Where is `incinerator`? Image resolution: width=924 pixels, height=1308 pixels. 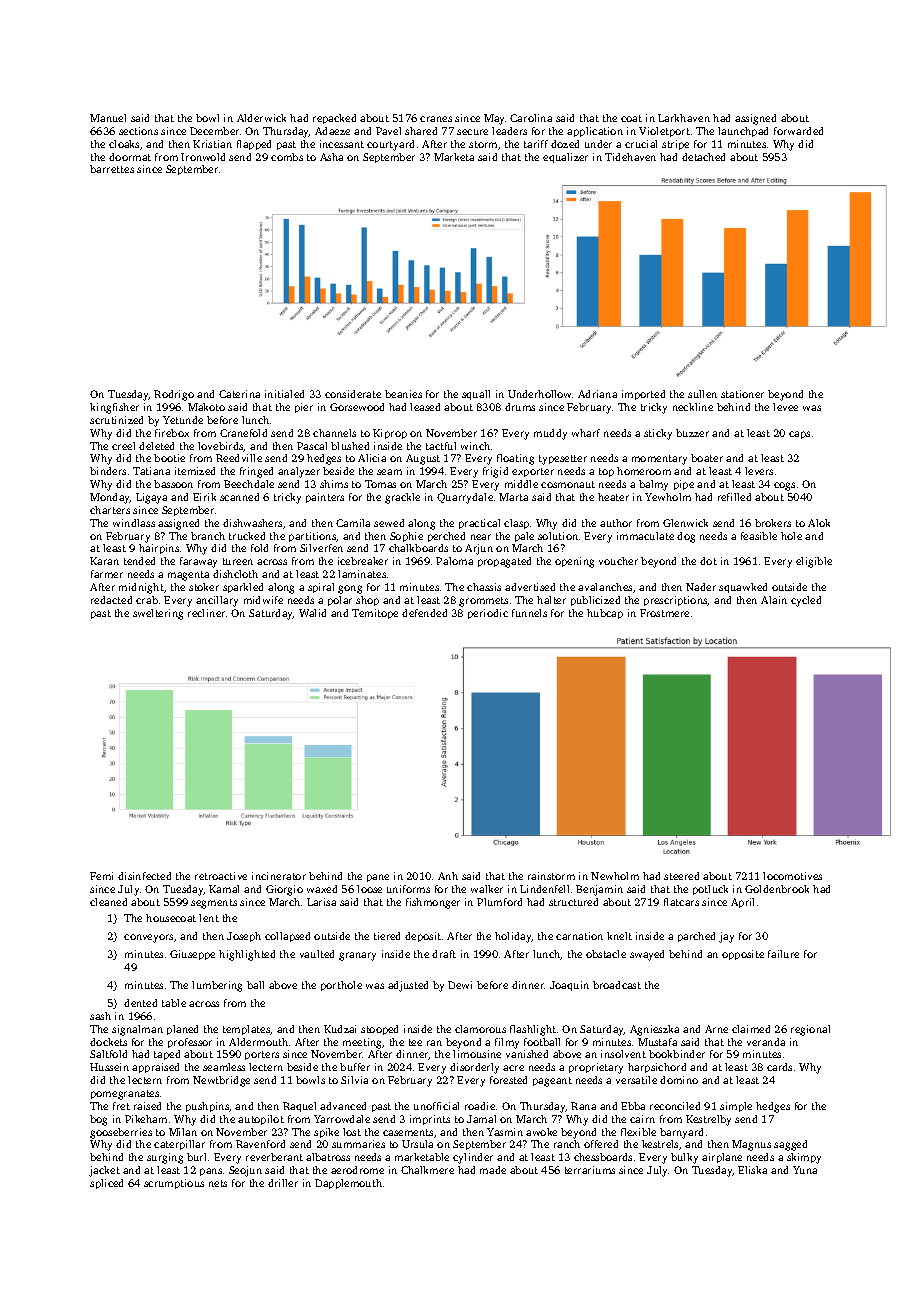
incinerator is located at coordinates (279, 876).
